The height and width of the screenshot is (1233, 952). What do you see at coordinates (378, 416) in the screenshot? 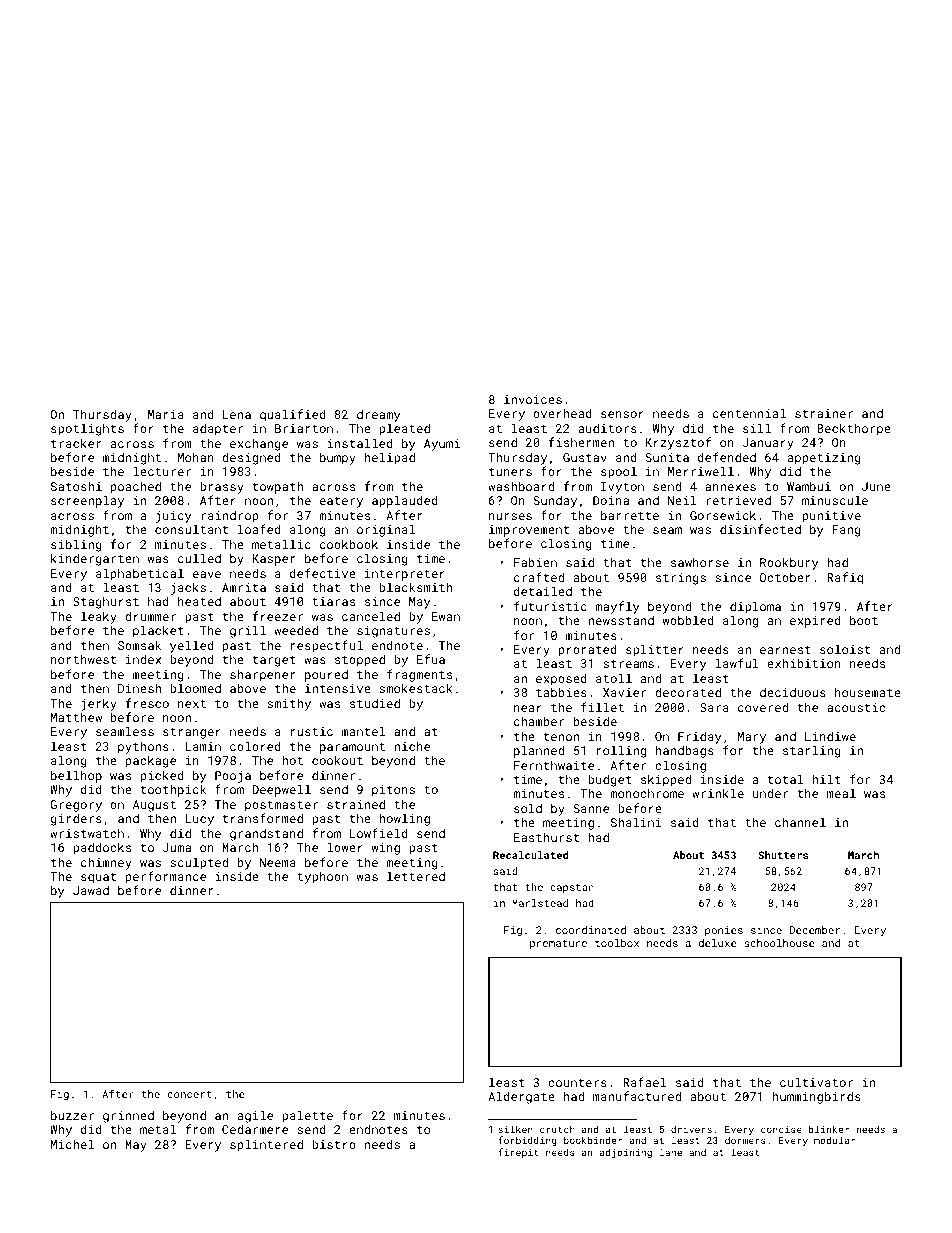
I see `dreamy` at bounding box center [378, 416].
